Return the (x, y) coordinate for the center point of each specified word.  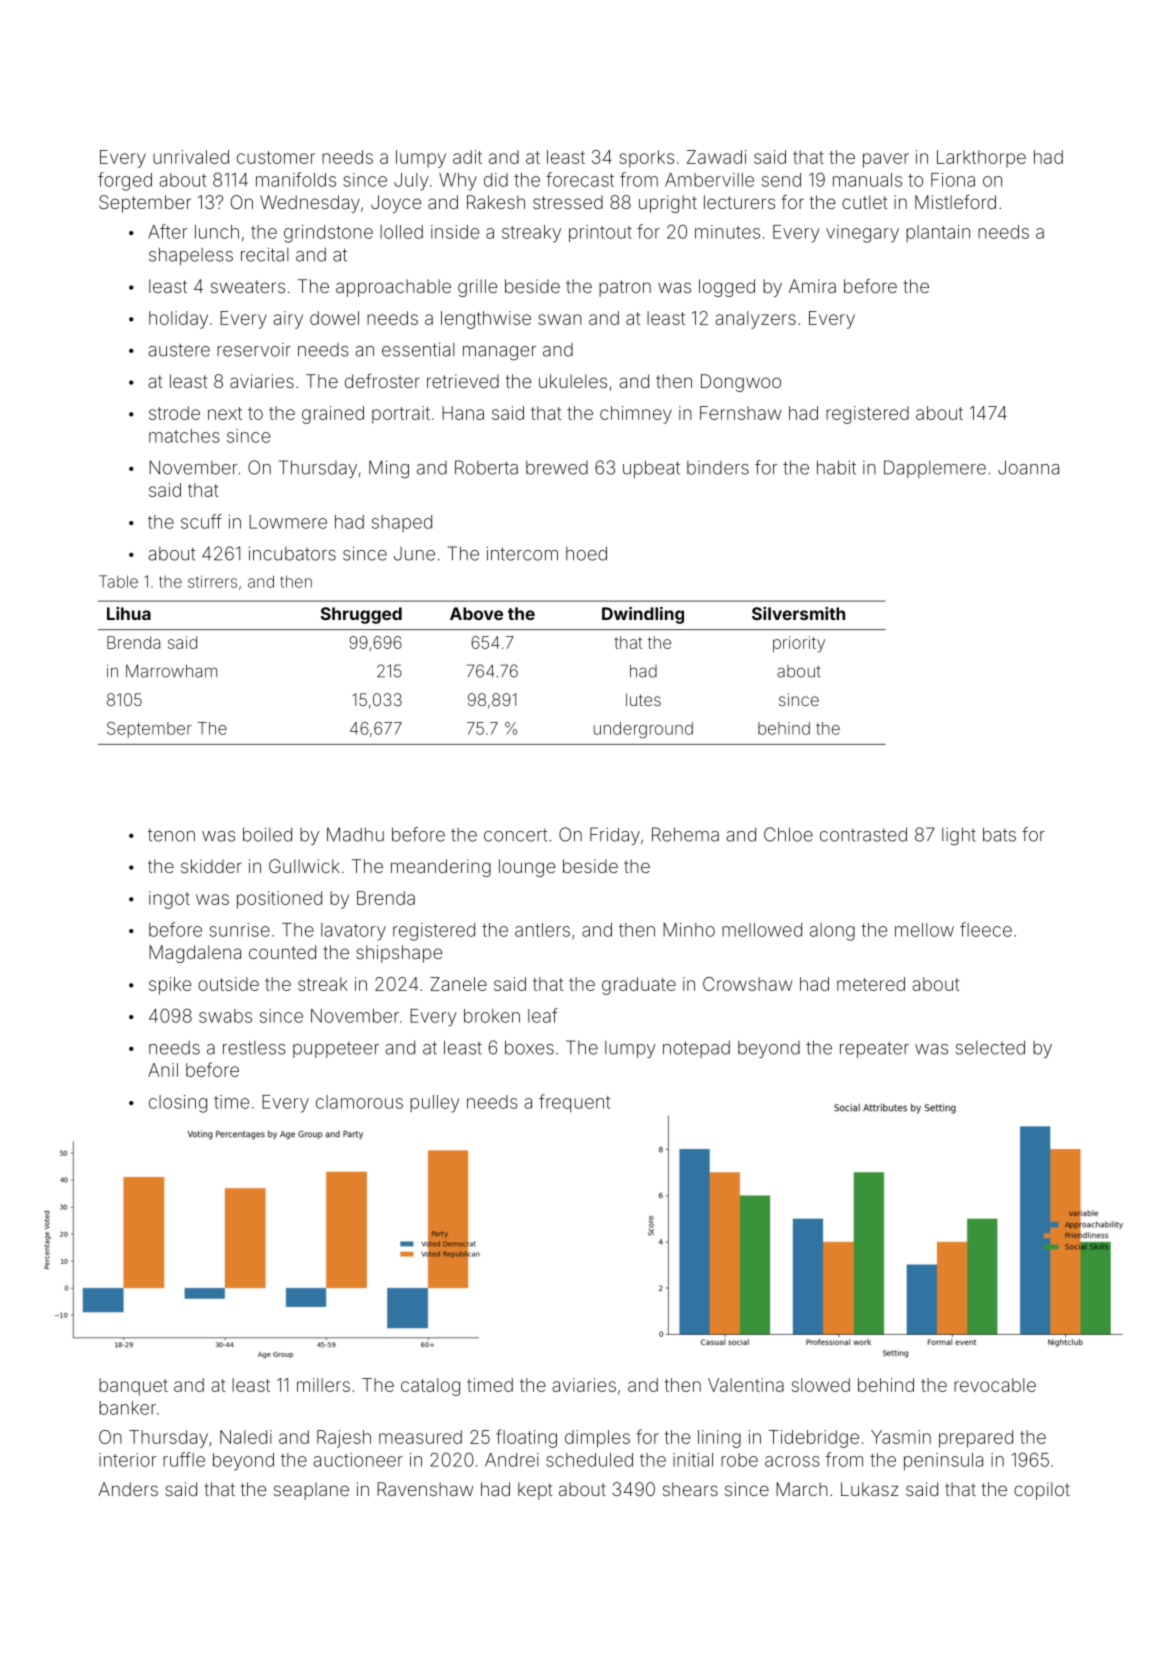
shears (690, 1489)
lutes (643, 699)
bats (999, 834)
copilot (1042, 1491)
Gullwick (304, 866)
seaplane (311, 1491)
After (168, 231)
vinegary (862, 234)
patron (625, 288)
